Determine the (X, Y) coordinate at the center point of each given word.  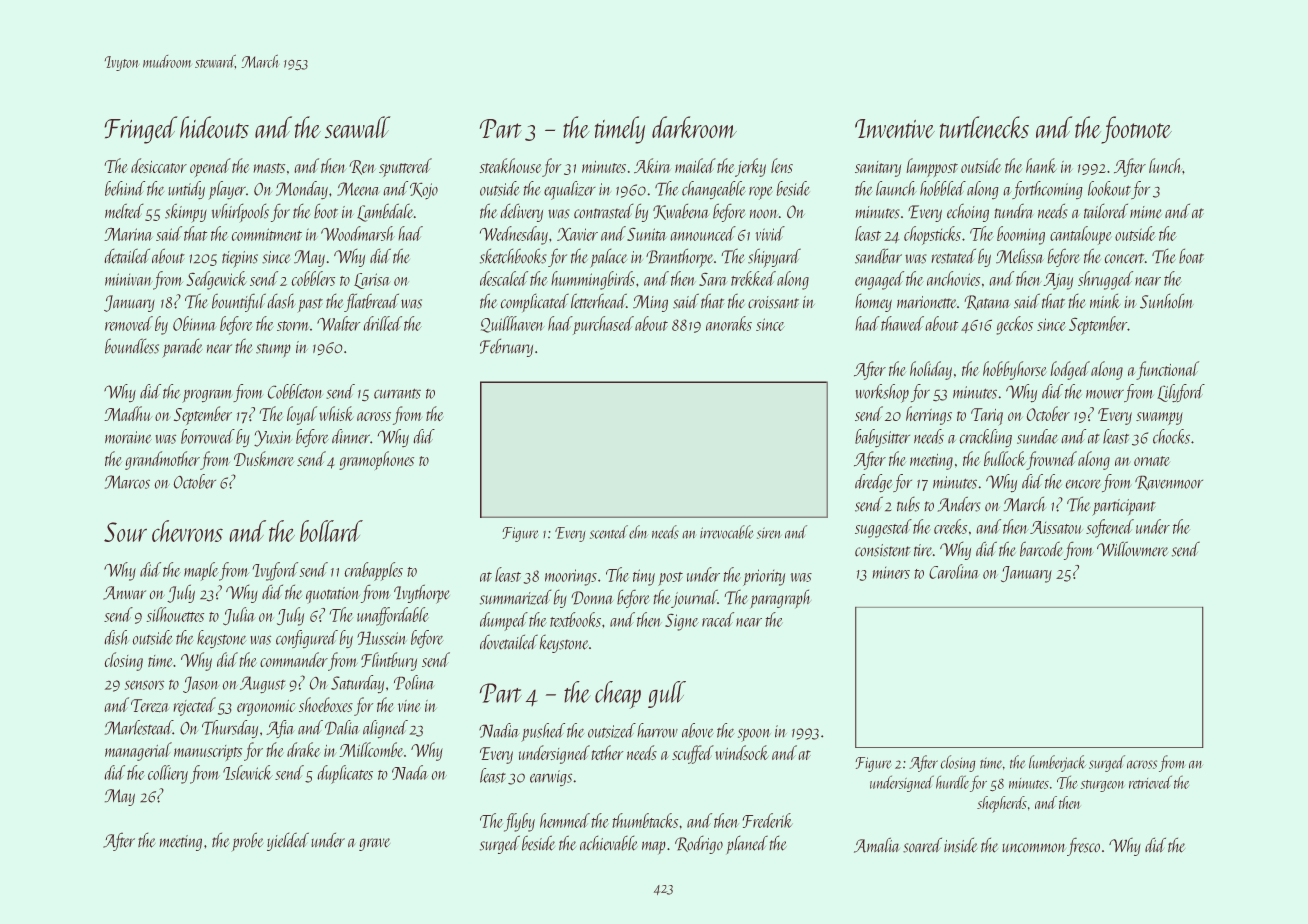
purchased (603, 325)
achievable (609, 843)
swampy (1159, 418)
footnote (1136, 130)
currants (397, 394)
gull (667, 694)
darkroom (694, 127)
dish (116, 637)
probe (247, 842)
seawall (357, 127)
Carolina (953, 571)
